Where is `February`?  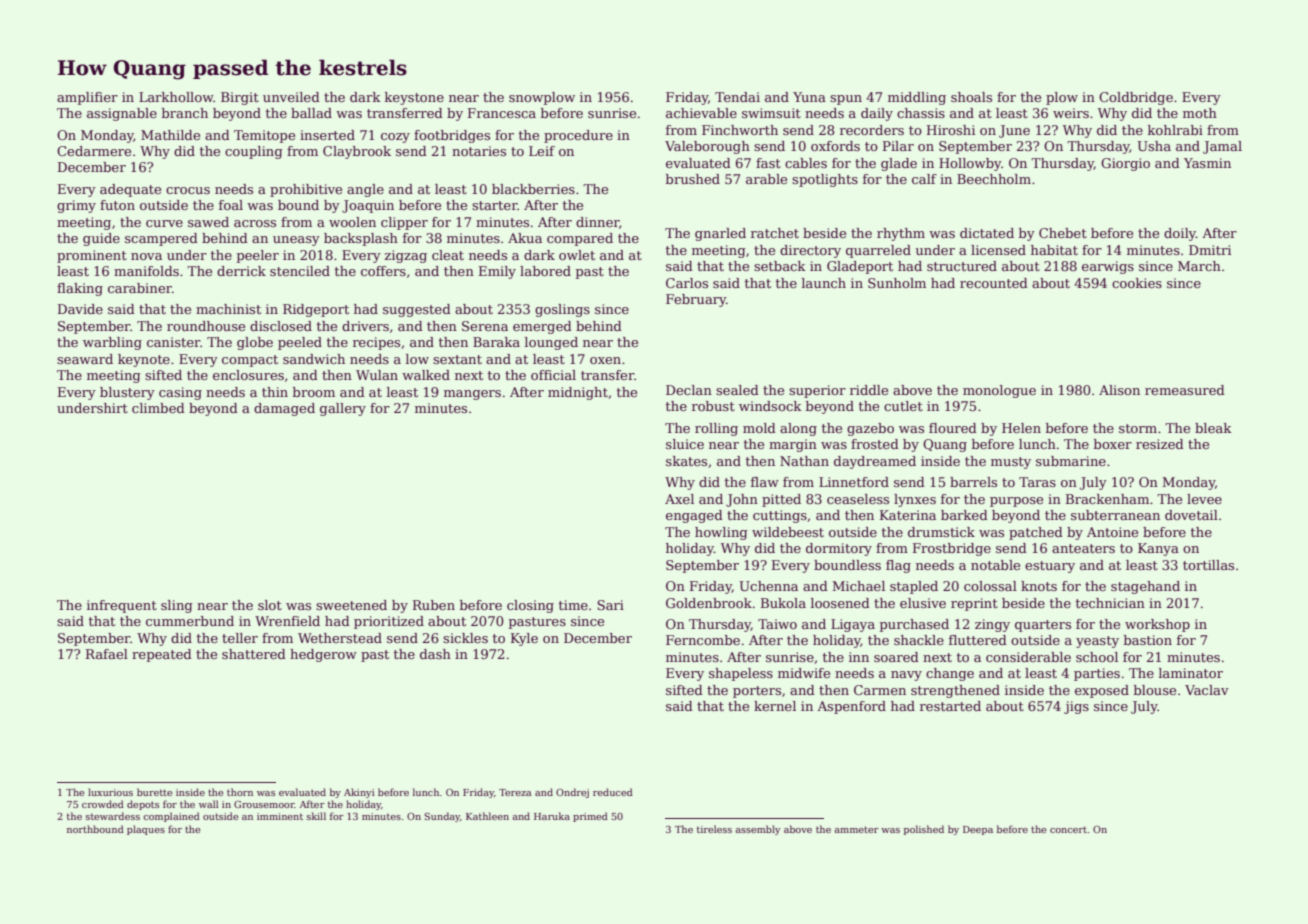 February is located at coordinates (696, 300).
